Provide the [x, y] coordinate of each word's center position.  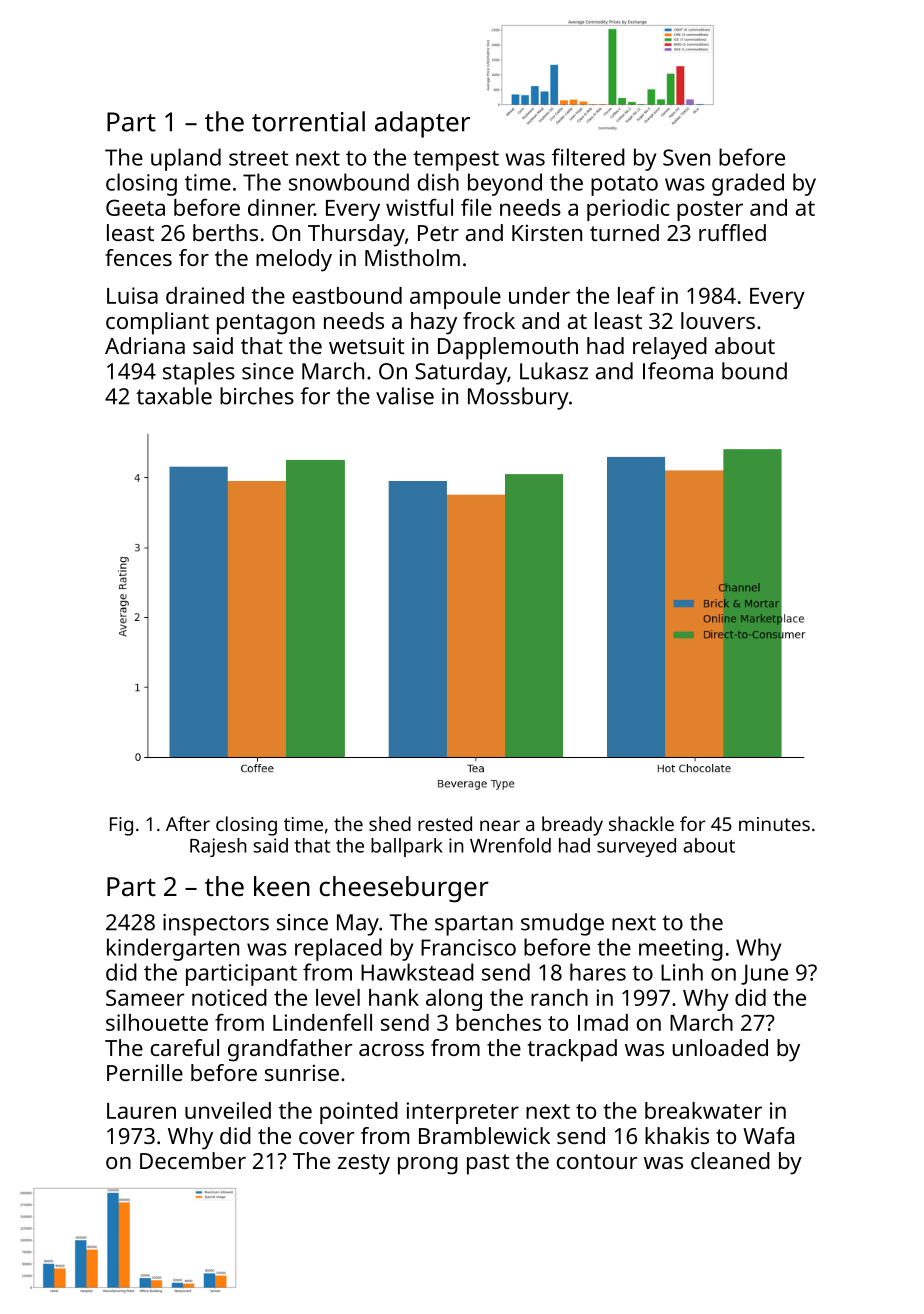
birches [257, 396]
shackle [641, 823]
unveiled [228, 1110]
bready [572, 826]
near [500, 825]
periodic [628, 210]
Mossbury [518, 398]
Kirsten [547, 232]
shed [390, 823]
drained [205, 295]
